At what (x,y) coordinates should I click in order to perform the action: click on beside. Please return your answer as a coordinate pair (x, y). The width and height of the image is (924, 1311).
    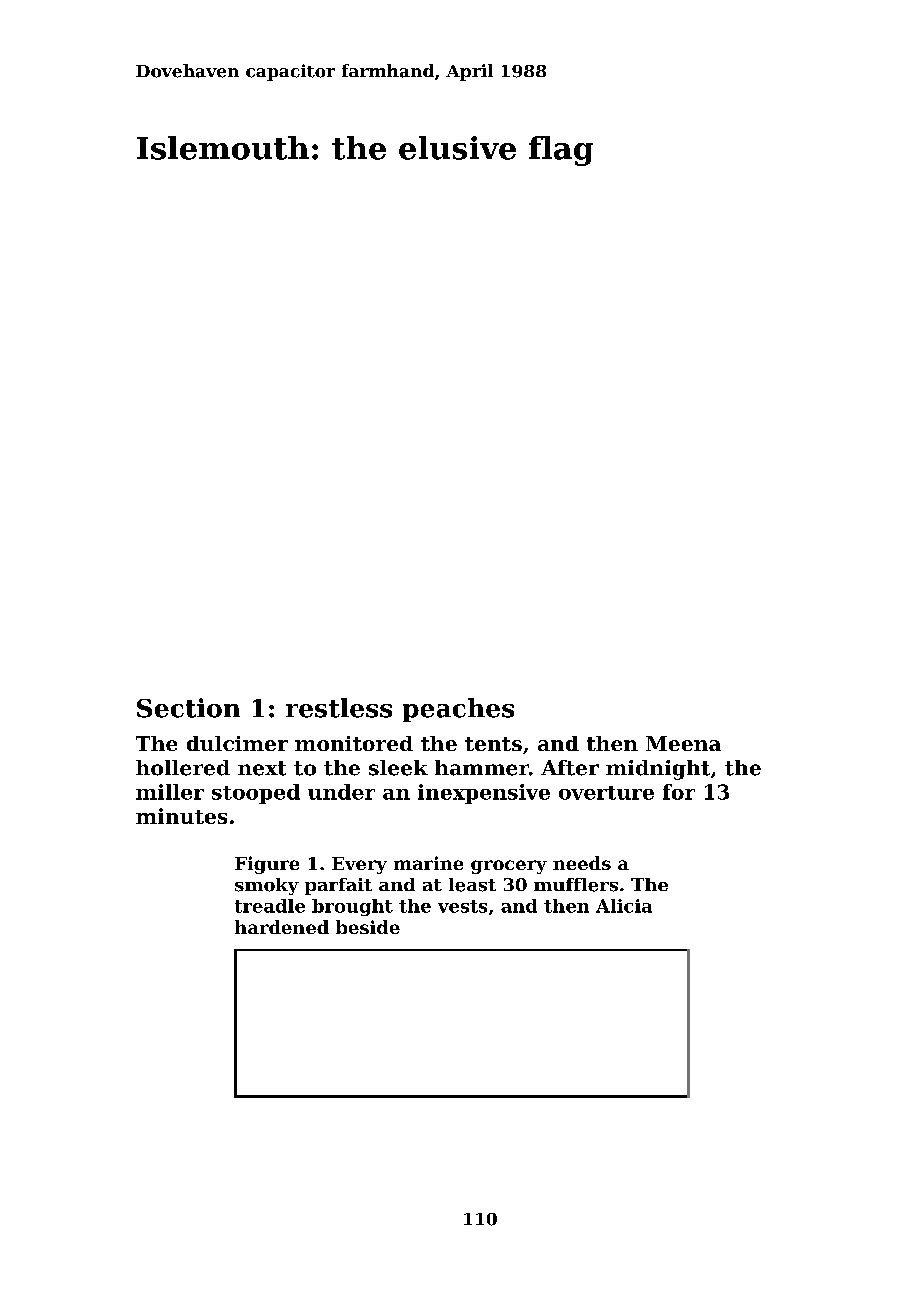
    Looking at the image, I should click on (368, 927).
